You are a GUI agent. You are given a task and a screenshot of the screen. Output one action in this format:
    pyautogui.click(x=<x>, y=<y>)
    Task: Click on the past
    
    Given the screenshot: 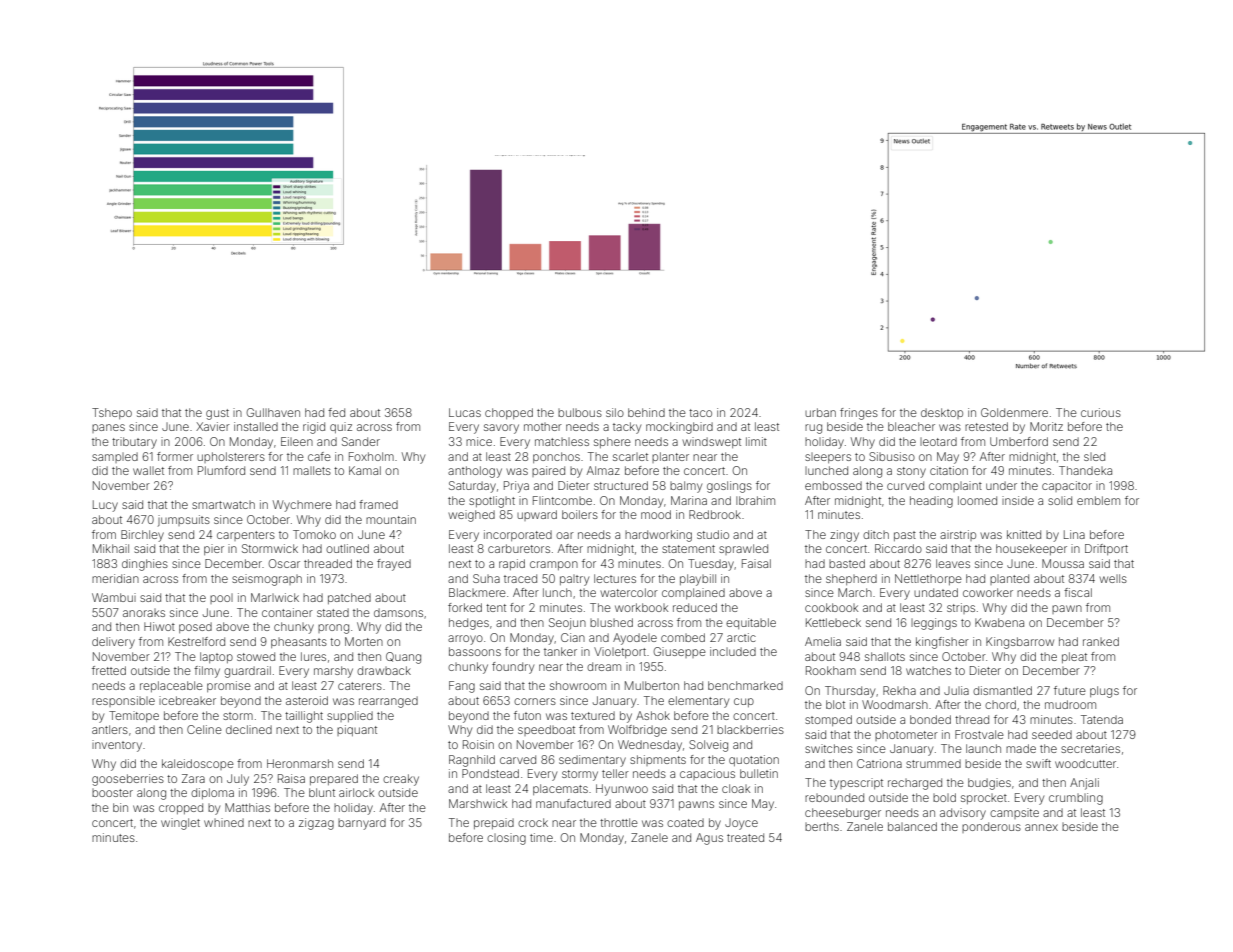 What is the action you would take?
    pyautogui.click(x=905, y=536)
